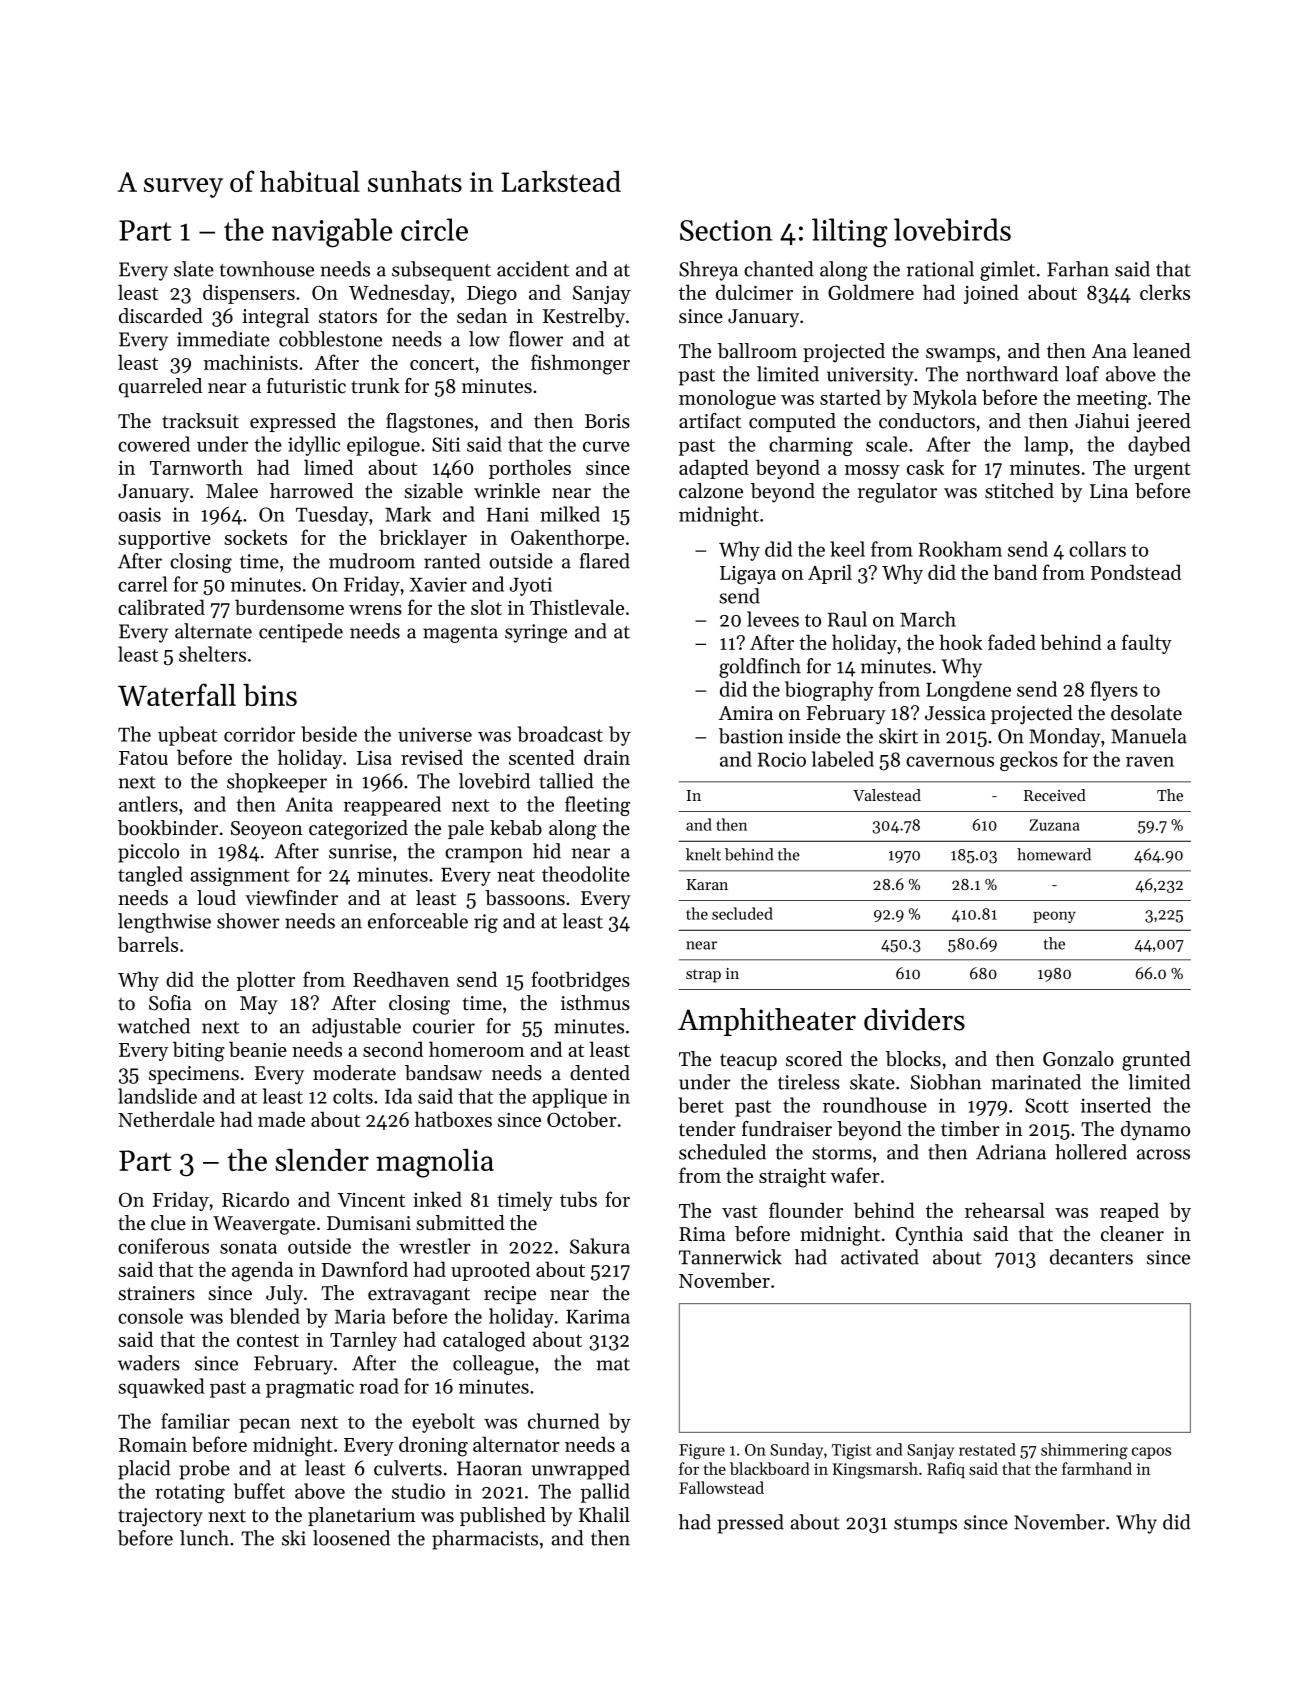  What do you see at coordinates (204, 1538) in the document?
I see `lunch` at bounding box center [204, 1538].
